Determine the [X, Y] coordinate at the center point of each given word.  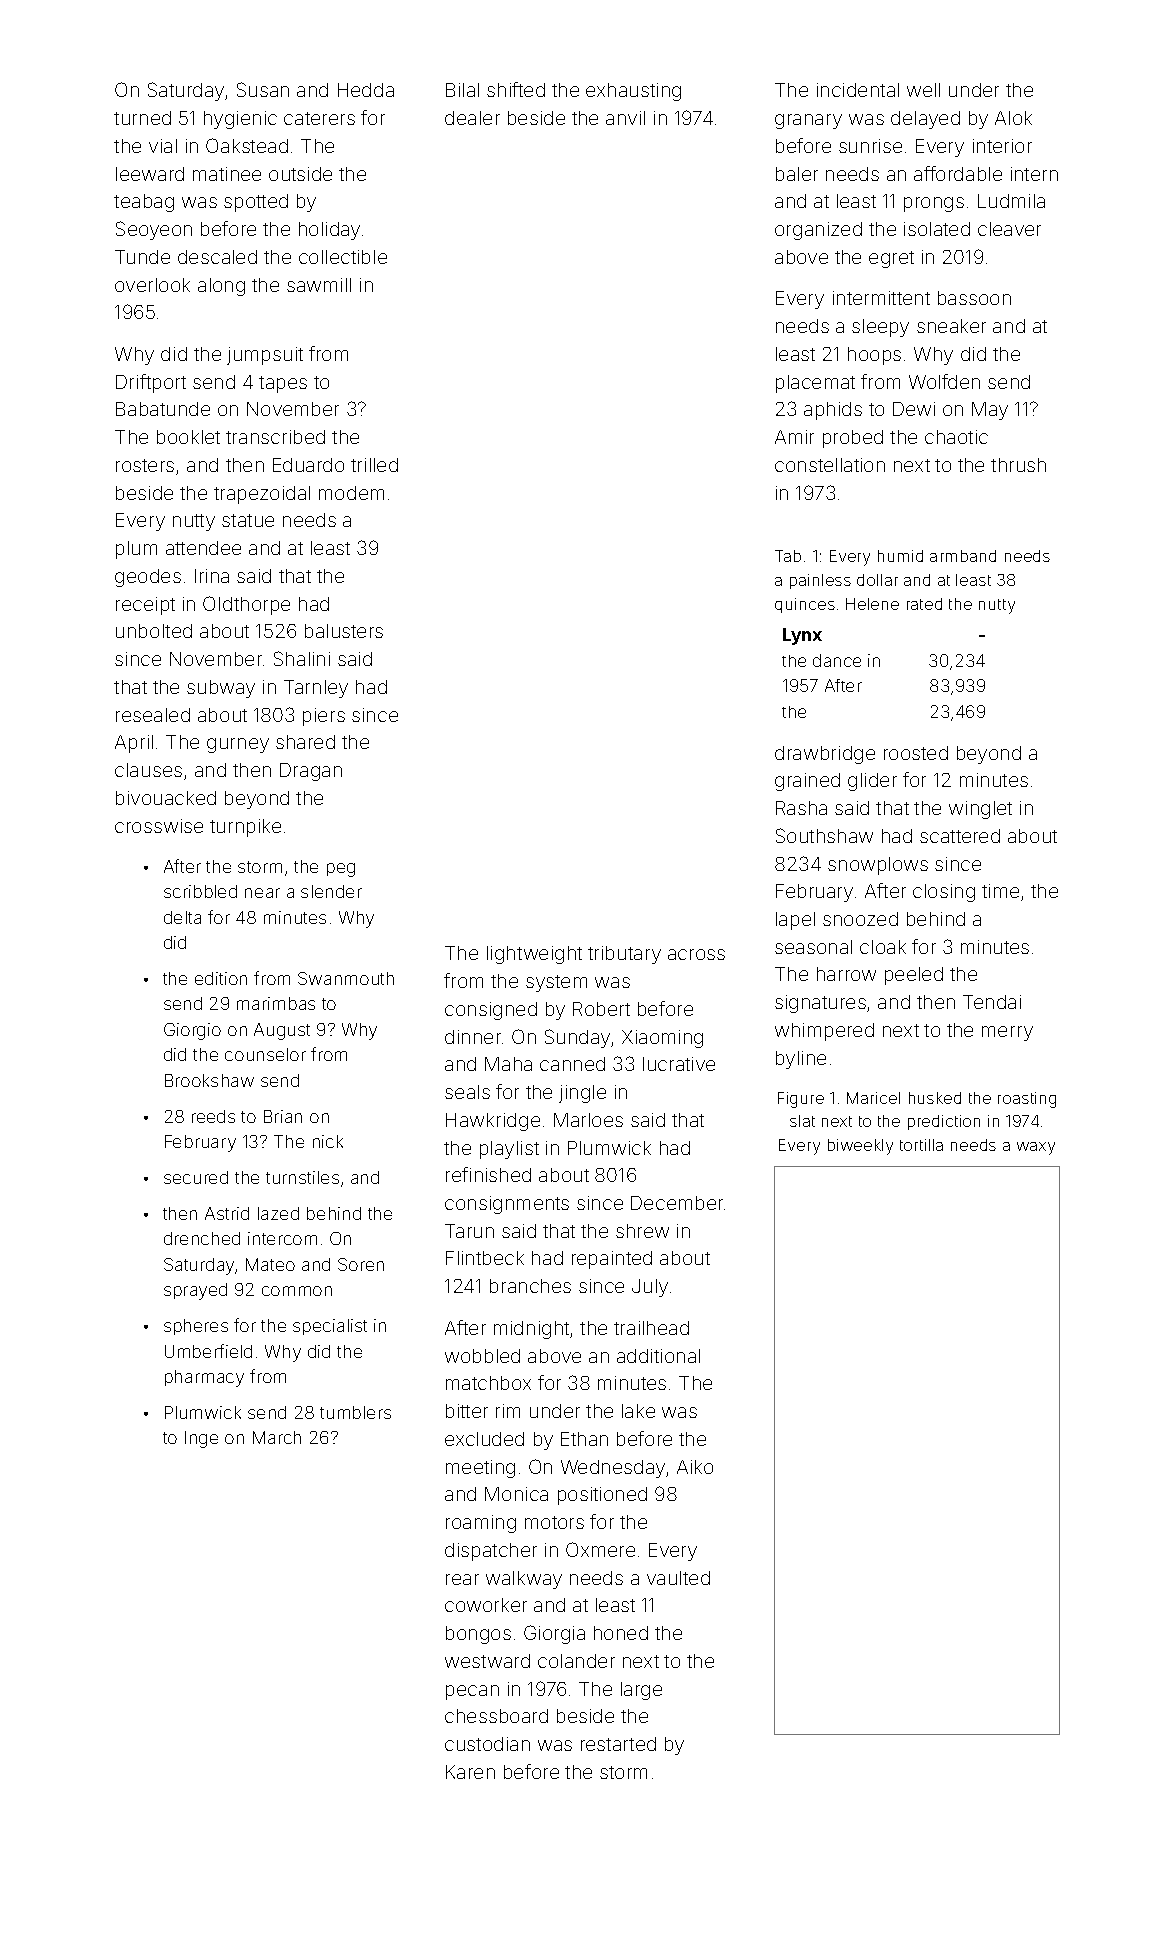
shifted [516, 89]
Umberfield [208, 1351]
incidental [858, 90]
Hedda [366, 90]
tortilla [921, 1145]
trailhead [651, 1328]
